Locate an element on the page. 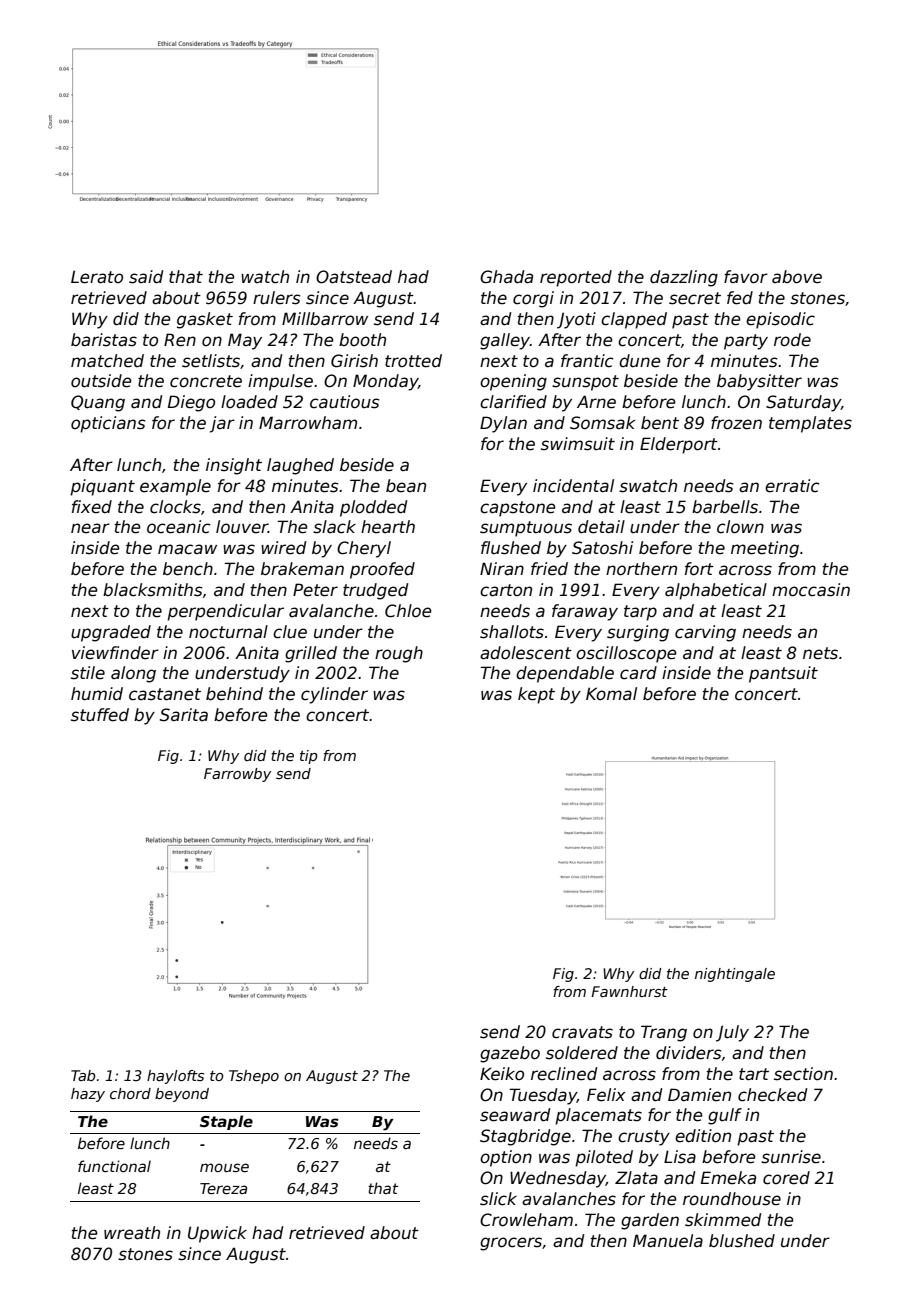 This document has height=1314, width=924. erratic is located at coordinates (792, 486).
